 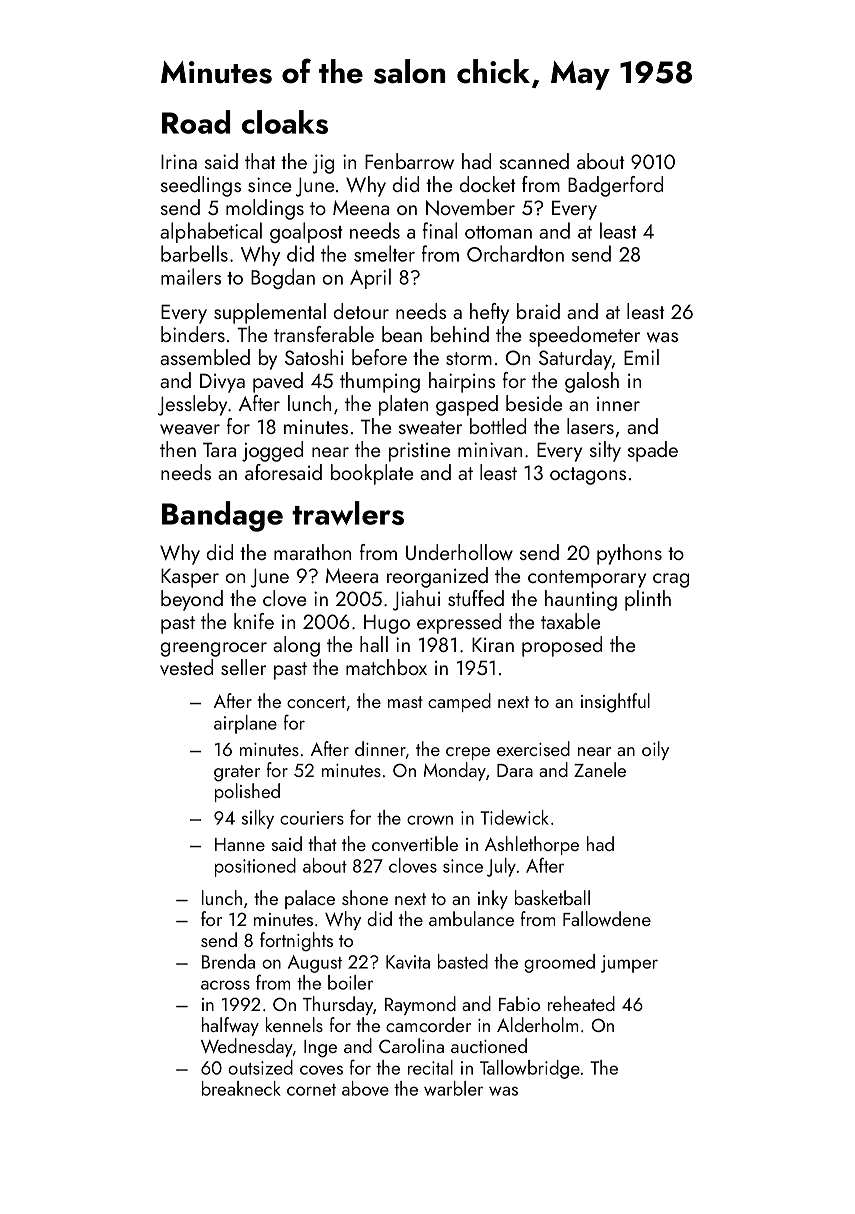 I want to click on Irina, so click(x=179, y=161).
